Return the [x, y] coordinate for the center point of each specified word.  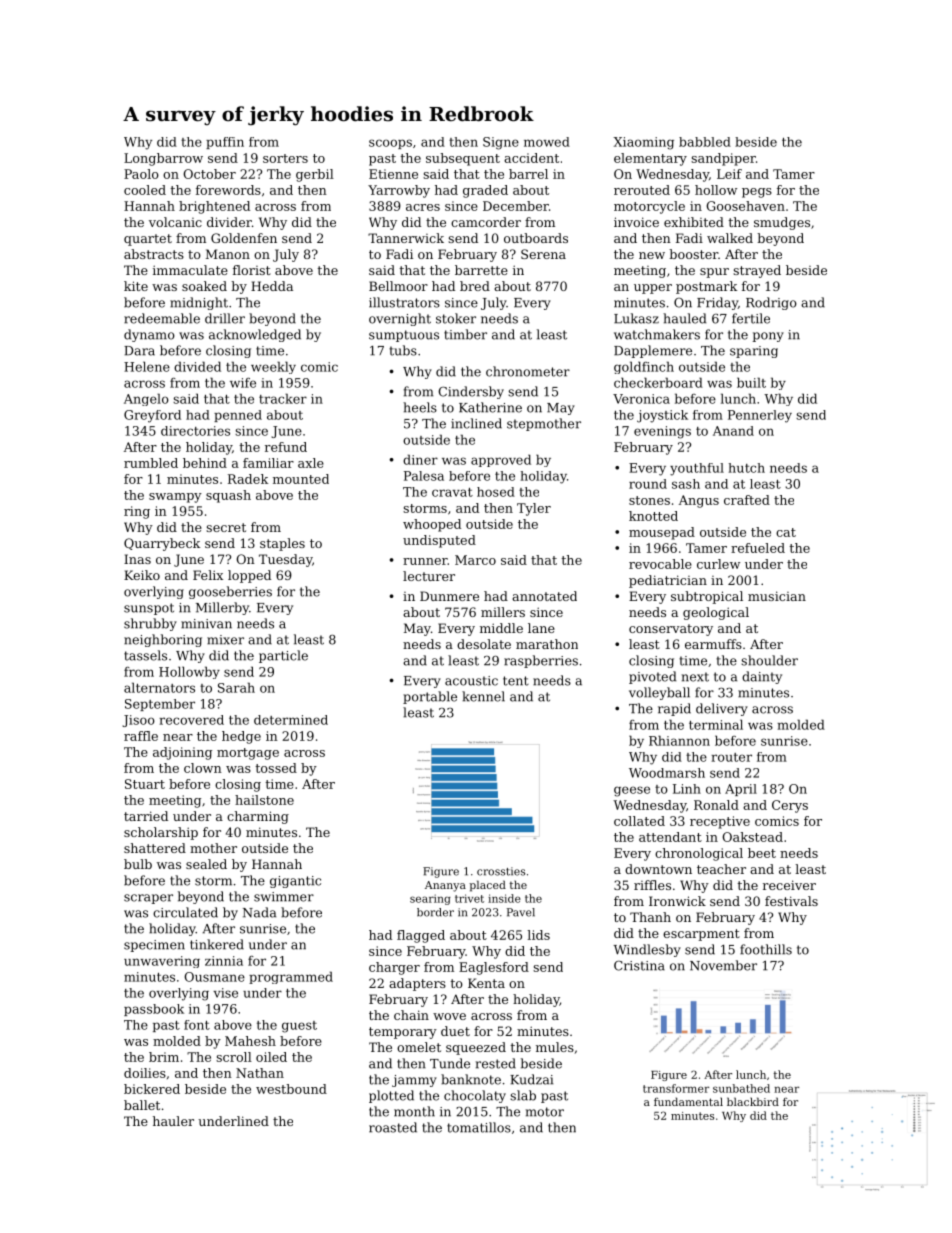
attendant [670, 837]
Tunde [450, 1063]
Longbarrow [163, 159]
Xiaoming [643, 143]
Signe [501, 143]
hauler [173, 1121]
